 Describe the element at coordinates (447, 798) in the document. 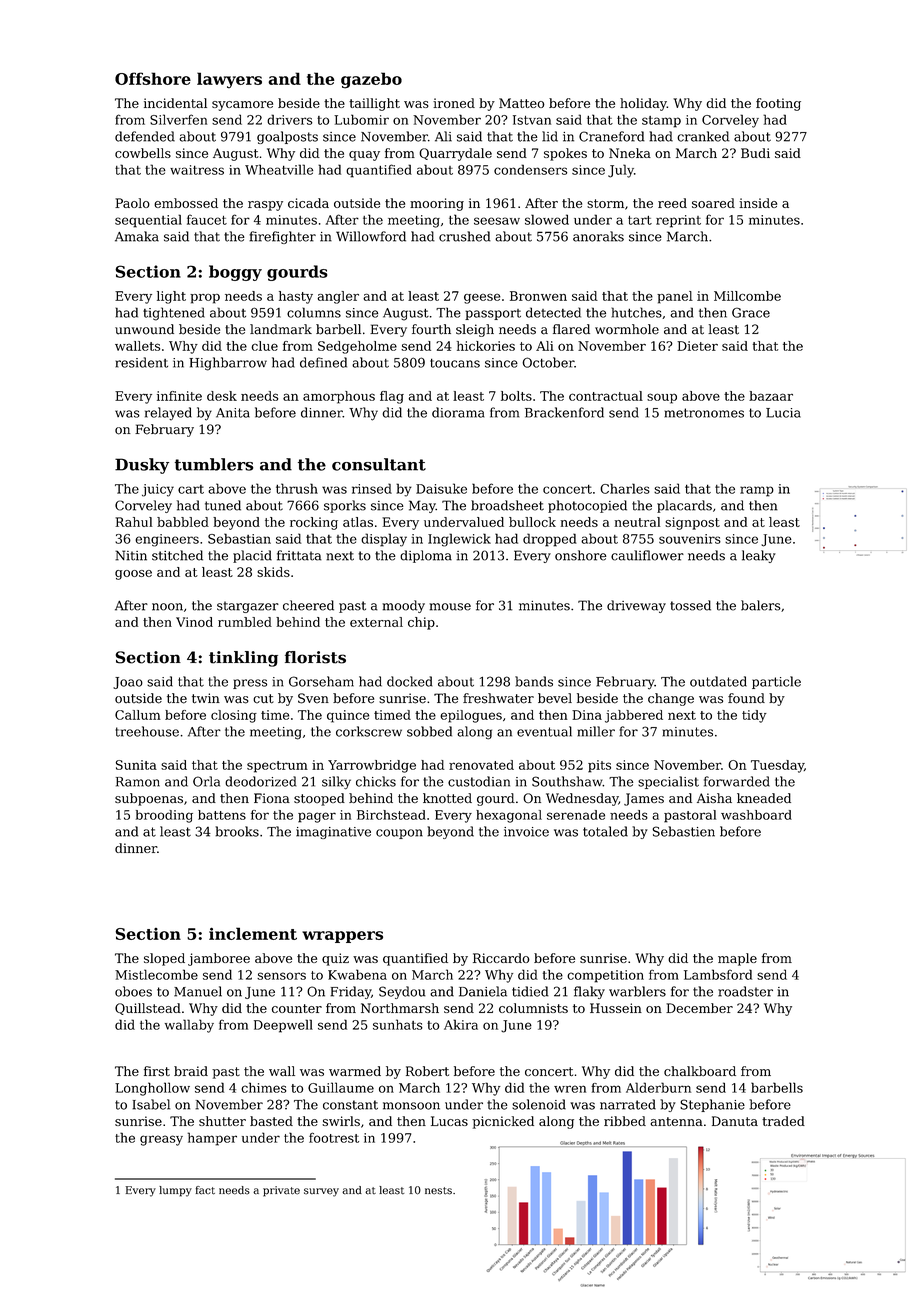

I see `knotted` at that location.
